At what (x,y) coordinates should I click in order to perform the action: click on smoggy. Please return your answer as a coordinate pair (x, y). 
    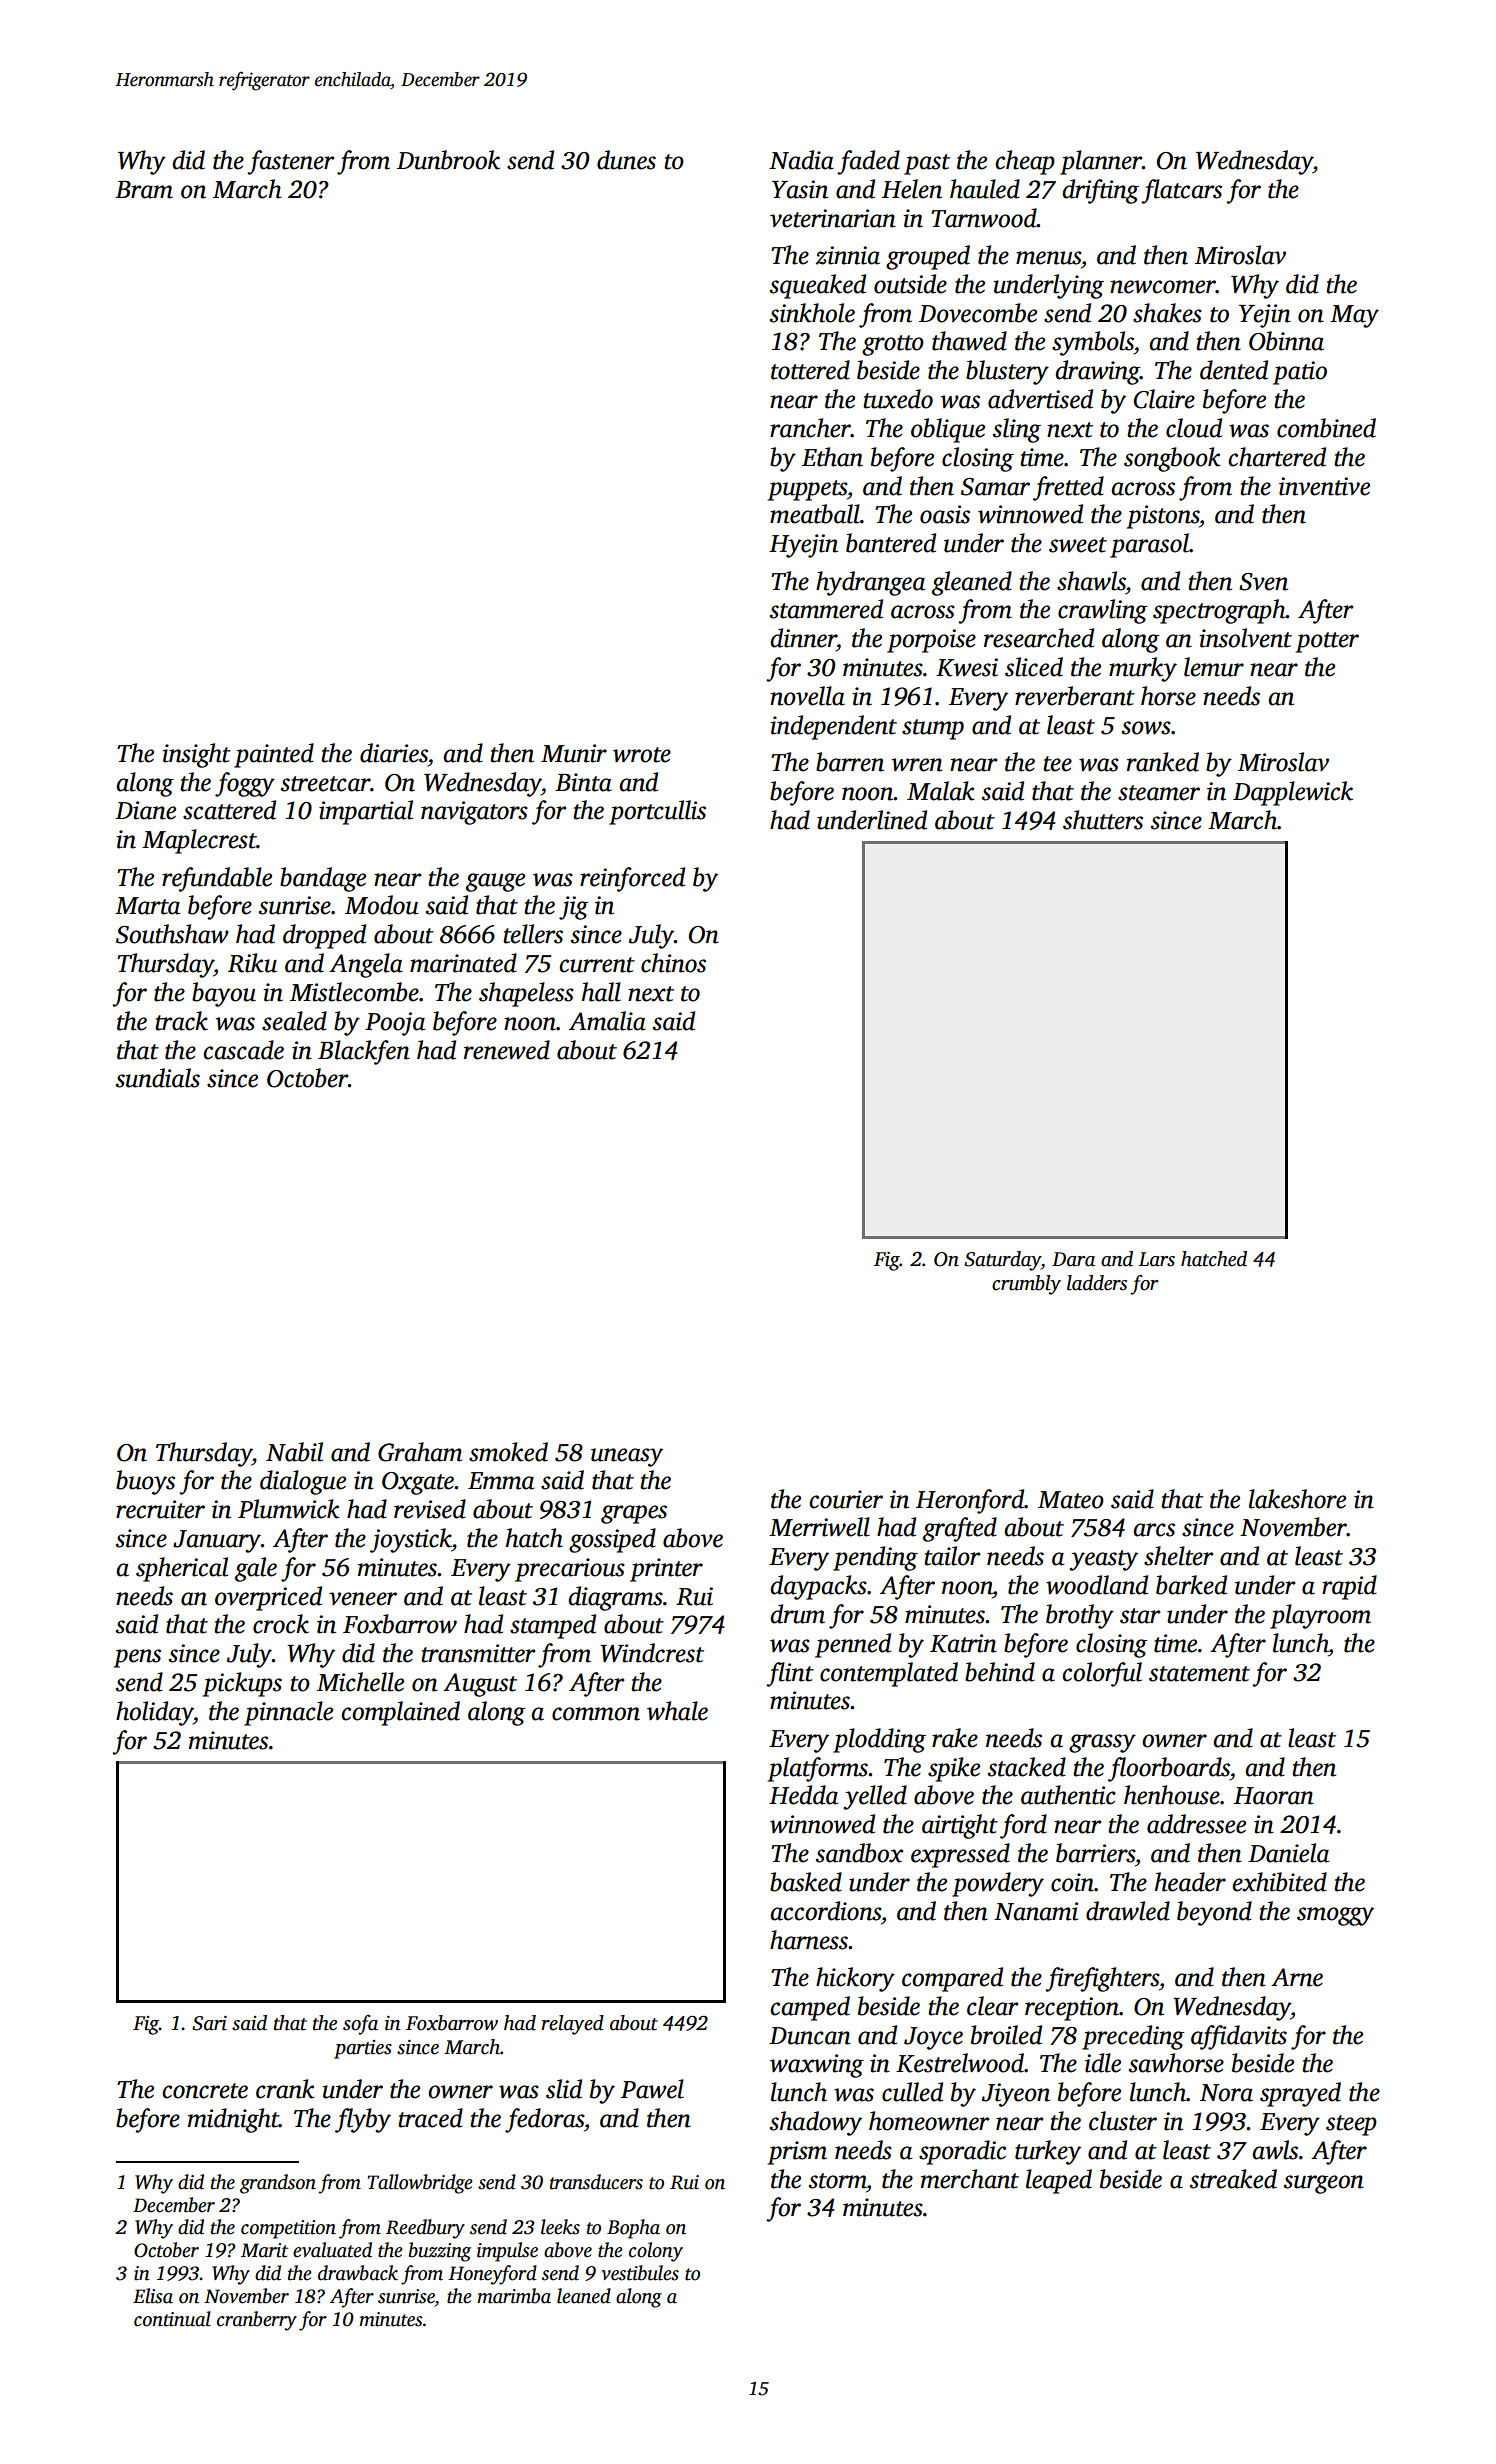
    Looking at the image, I should click on (1335, 1916).
